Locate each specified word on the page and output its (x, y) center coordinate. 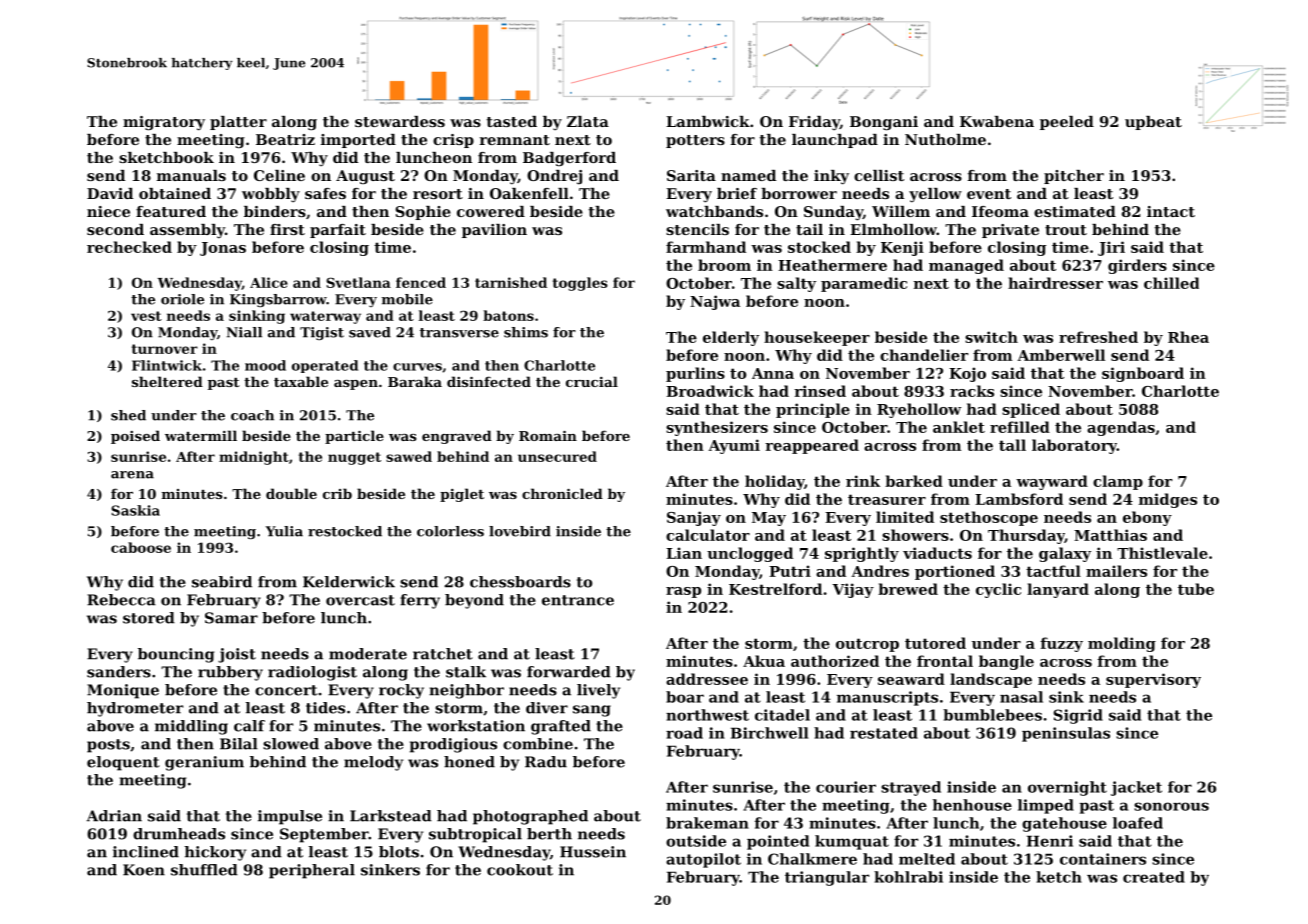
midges (1168, 500)
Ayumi (734, 446)
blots (399, 852)
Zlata (588, 121)
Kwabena (997, 121)
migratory (164, 123)
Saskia (135, 510)
